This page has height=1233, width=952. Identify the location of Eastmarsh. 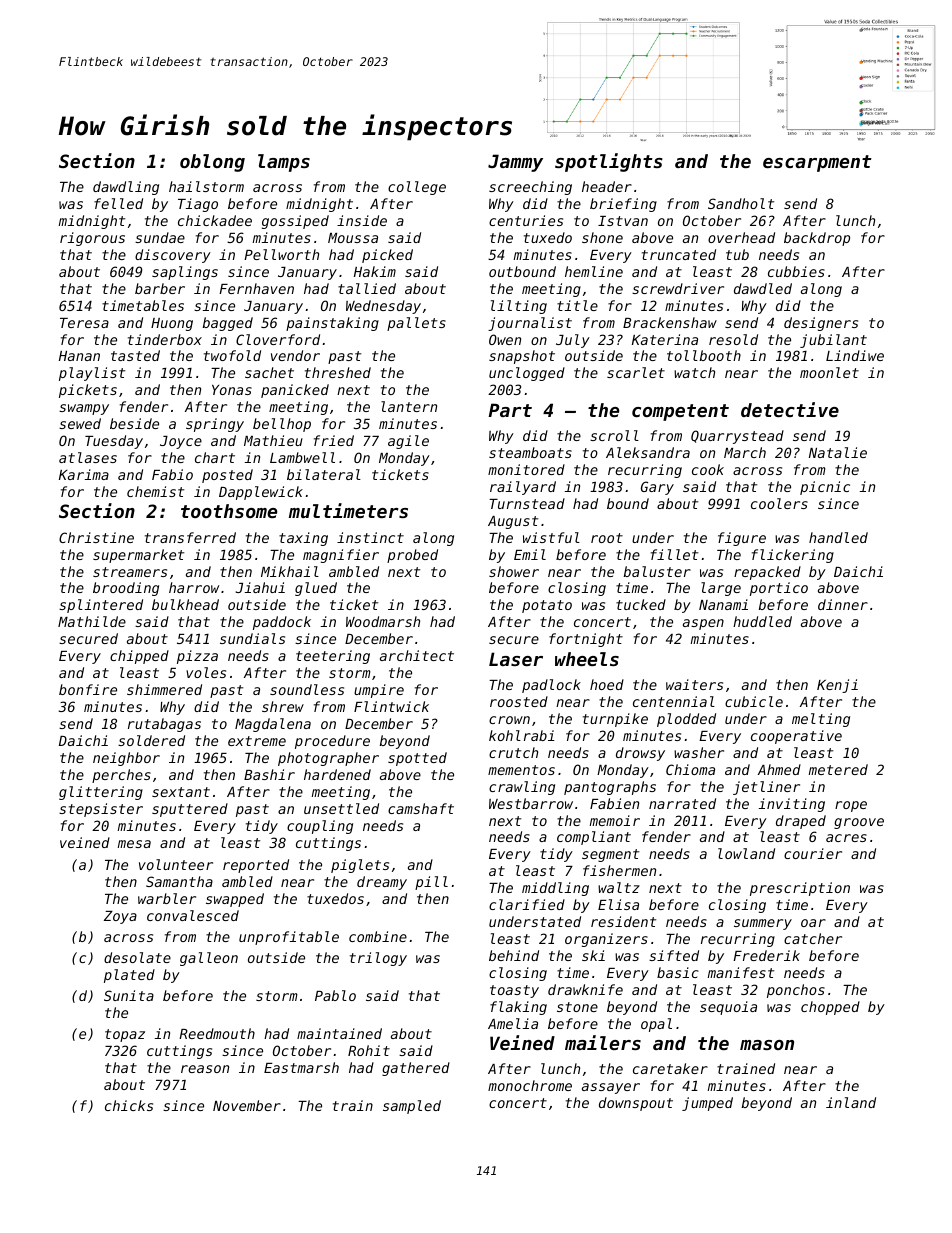
(301, 1067).
